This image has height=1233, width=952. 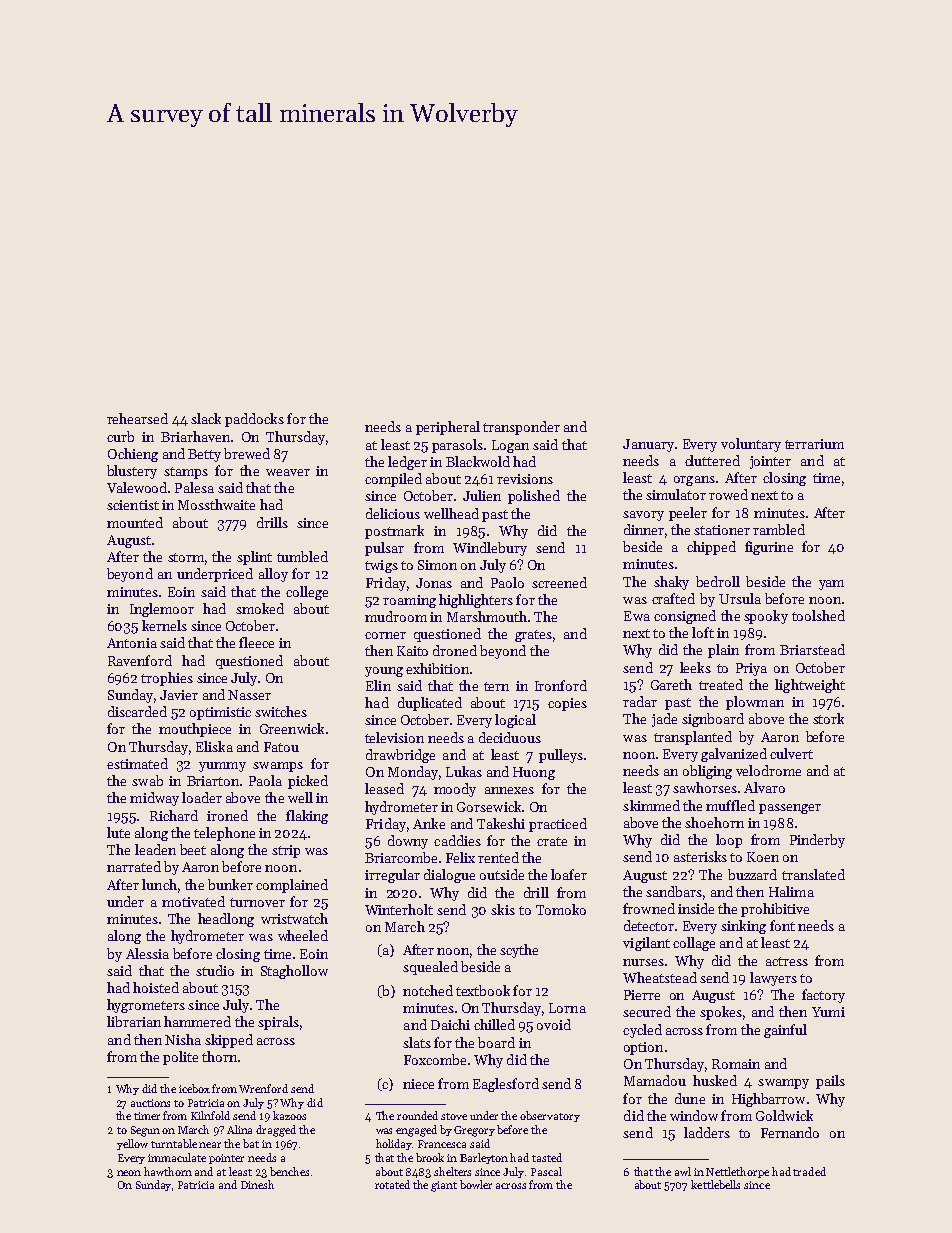 What do you see at coordinates (503, 909) in the image?
I see `skis` at bounding box center [503, 909].
